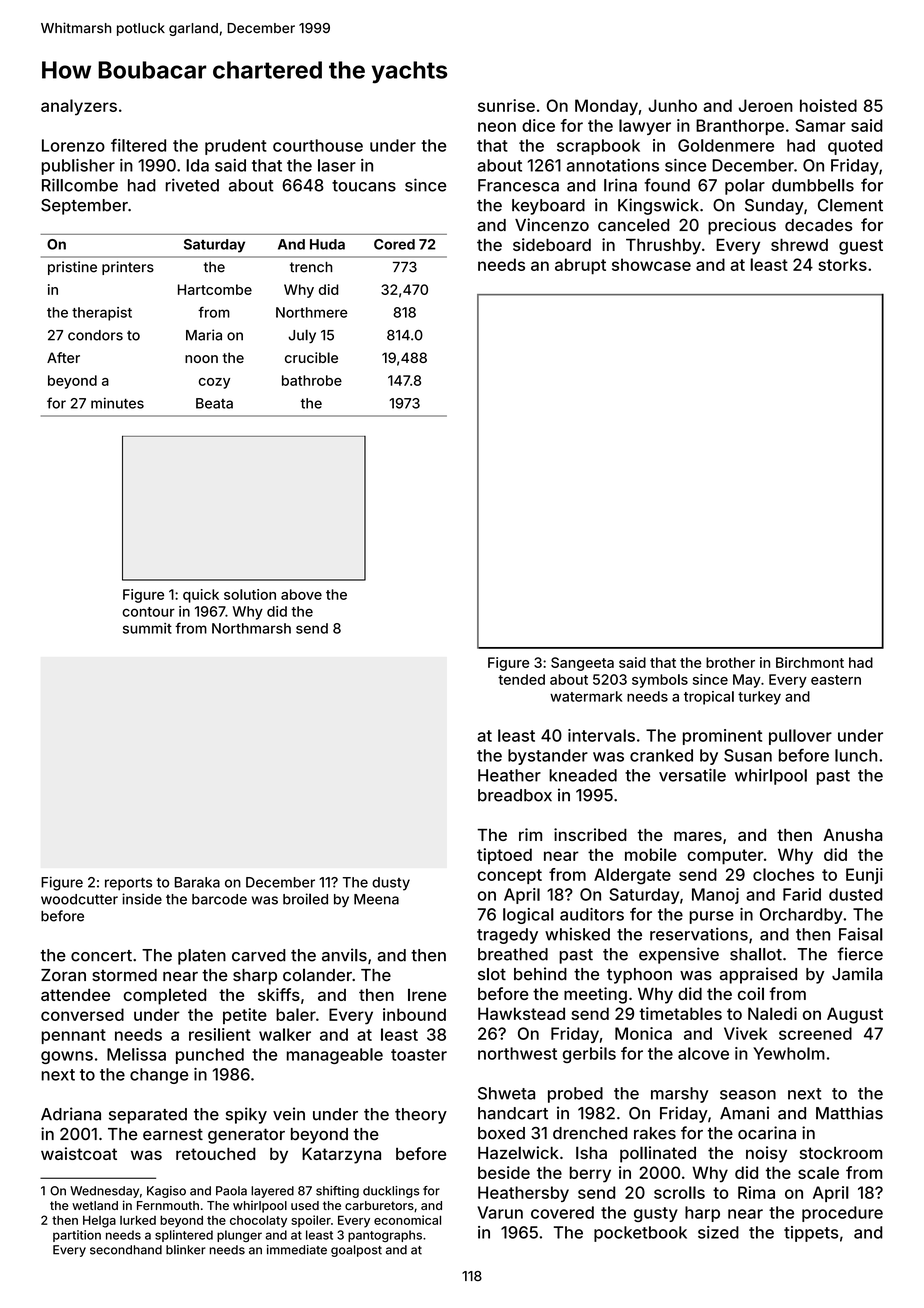 The image size is (924, 1308). Describe the element at coordinates (148, 612) in the screenshot. I see `contour` at that location.
